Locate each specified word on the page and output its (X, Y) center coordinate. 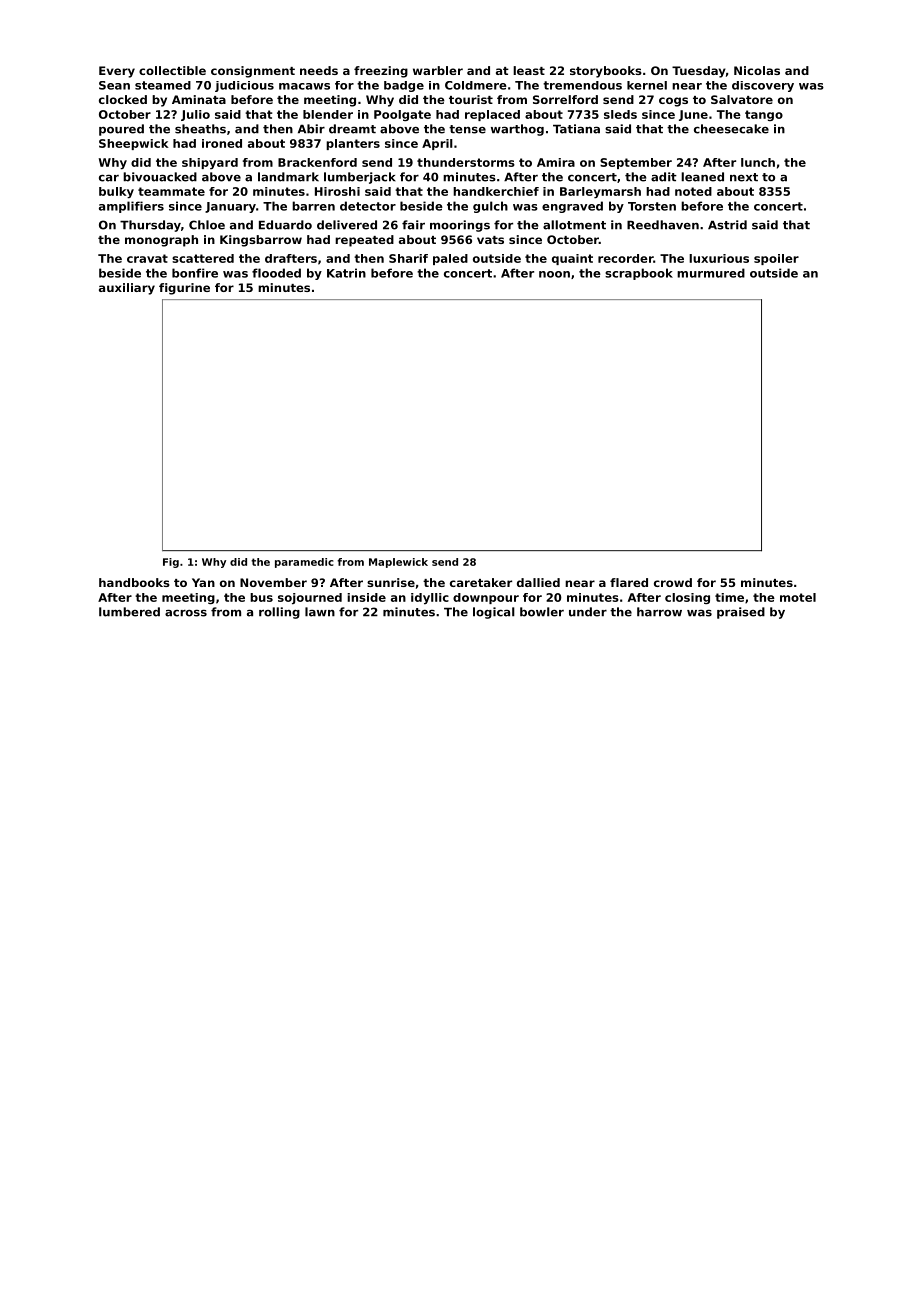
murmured (711, 273)
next (744, 177)
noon (554, 274)
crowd (673, 582)
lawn (320, 612)
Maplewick (398, 563)
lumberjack (360, 178)
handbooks (134, 582)
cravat (147, 258)
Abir (311, 129)
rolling (279, 613)
